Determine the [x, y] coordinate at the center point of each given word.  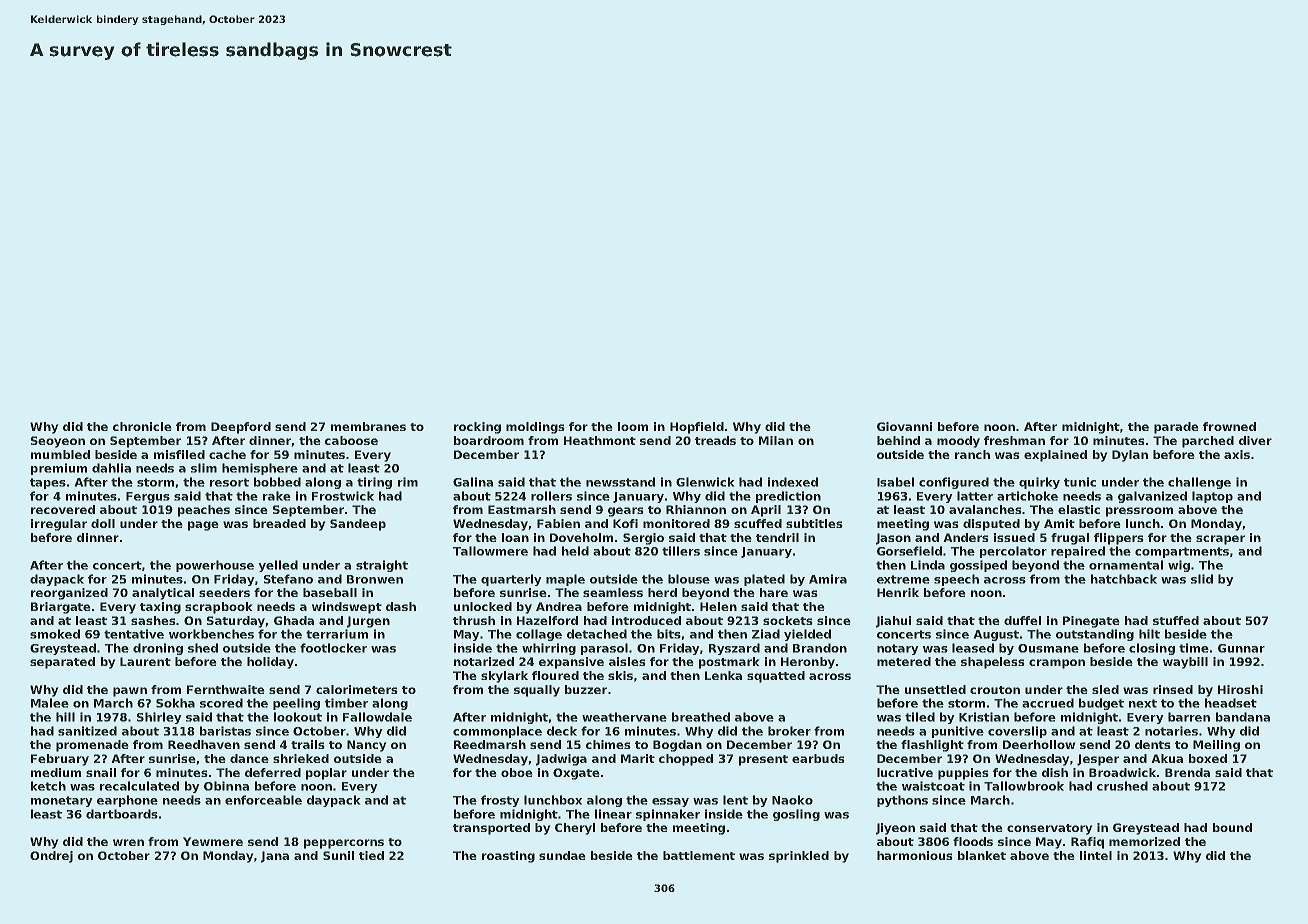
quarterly [511, 580]
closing [1152, 649]
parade [1176, 428]
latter [975, 496]
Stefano [288, 579]
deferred [273, 772]
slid [1202, 579]
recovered [63, 509]
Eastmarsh [522, 509]
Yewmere [213, 841]
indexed [793, 482]
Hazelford [547, 620]
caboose [351, 440]
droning [158, 649]
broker [789, 731]
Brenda [1187, 772]
